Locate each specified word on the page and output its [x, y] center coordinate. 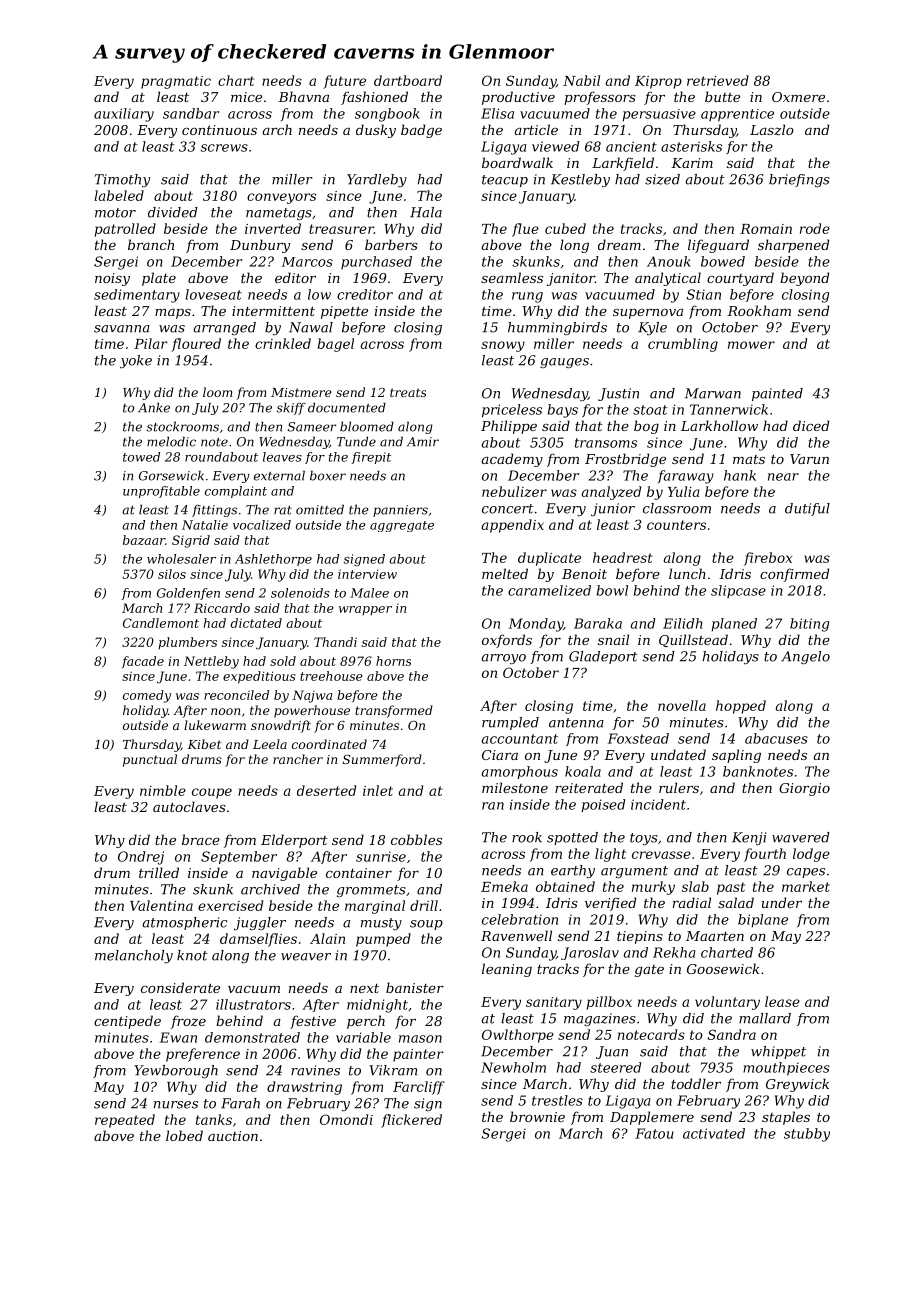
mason [420, 1039]
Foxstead [638, 738]
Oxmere [798, 97]
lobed [184, 1135]
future [344, 82]
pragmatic [176, 82]
